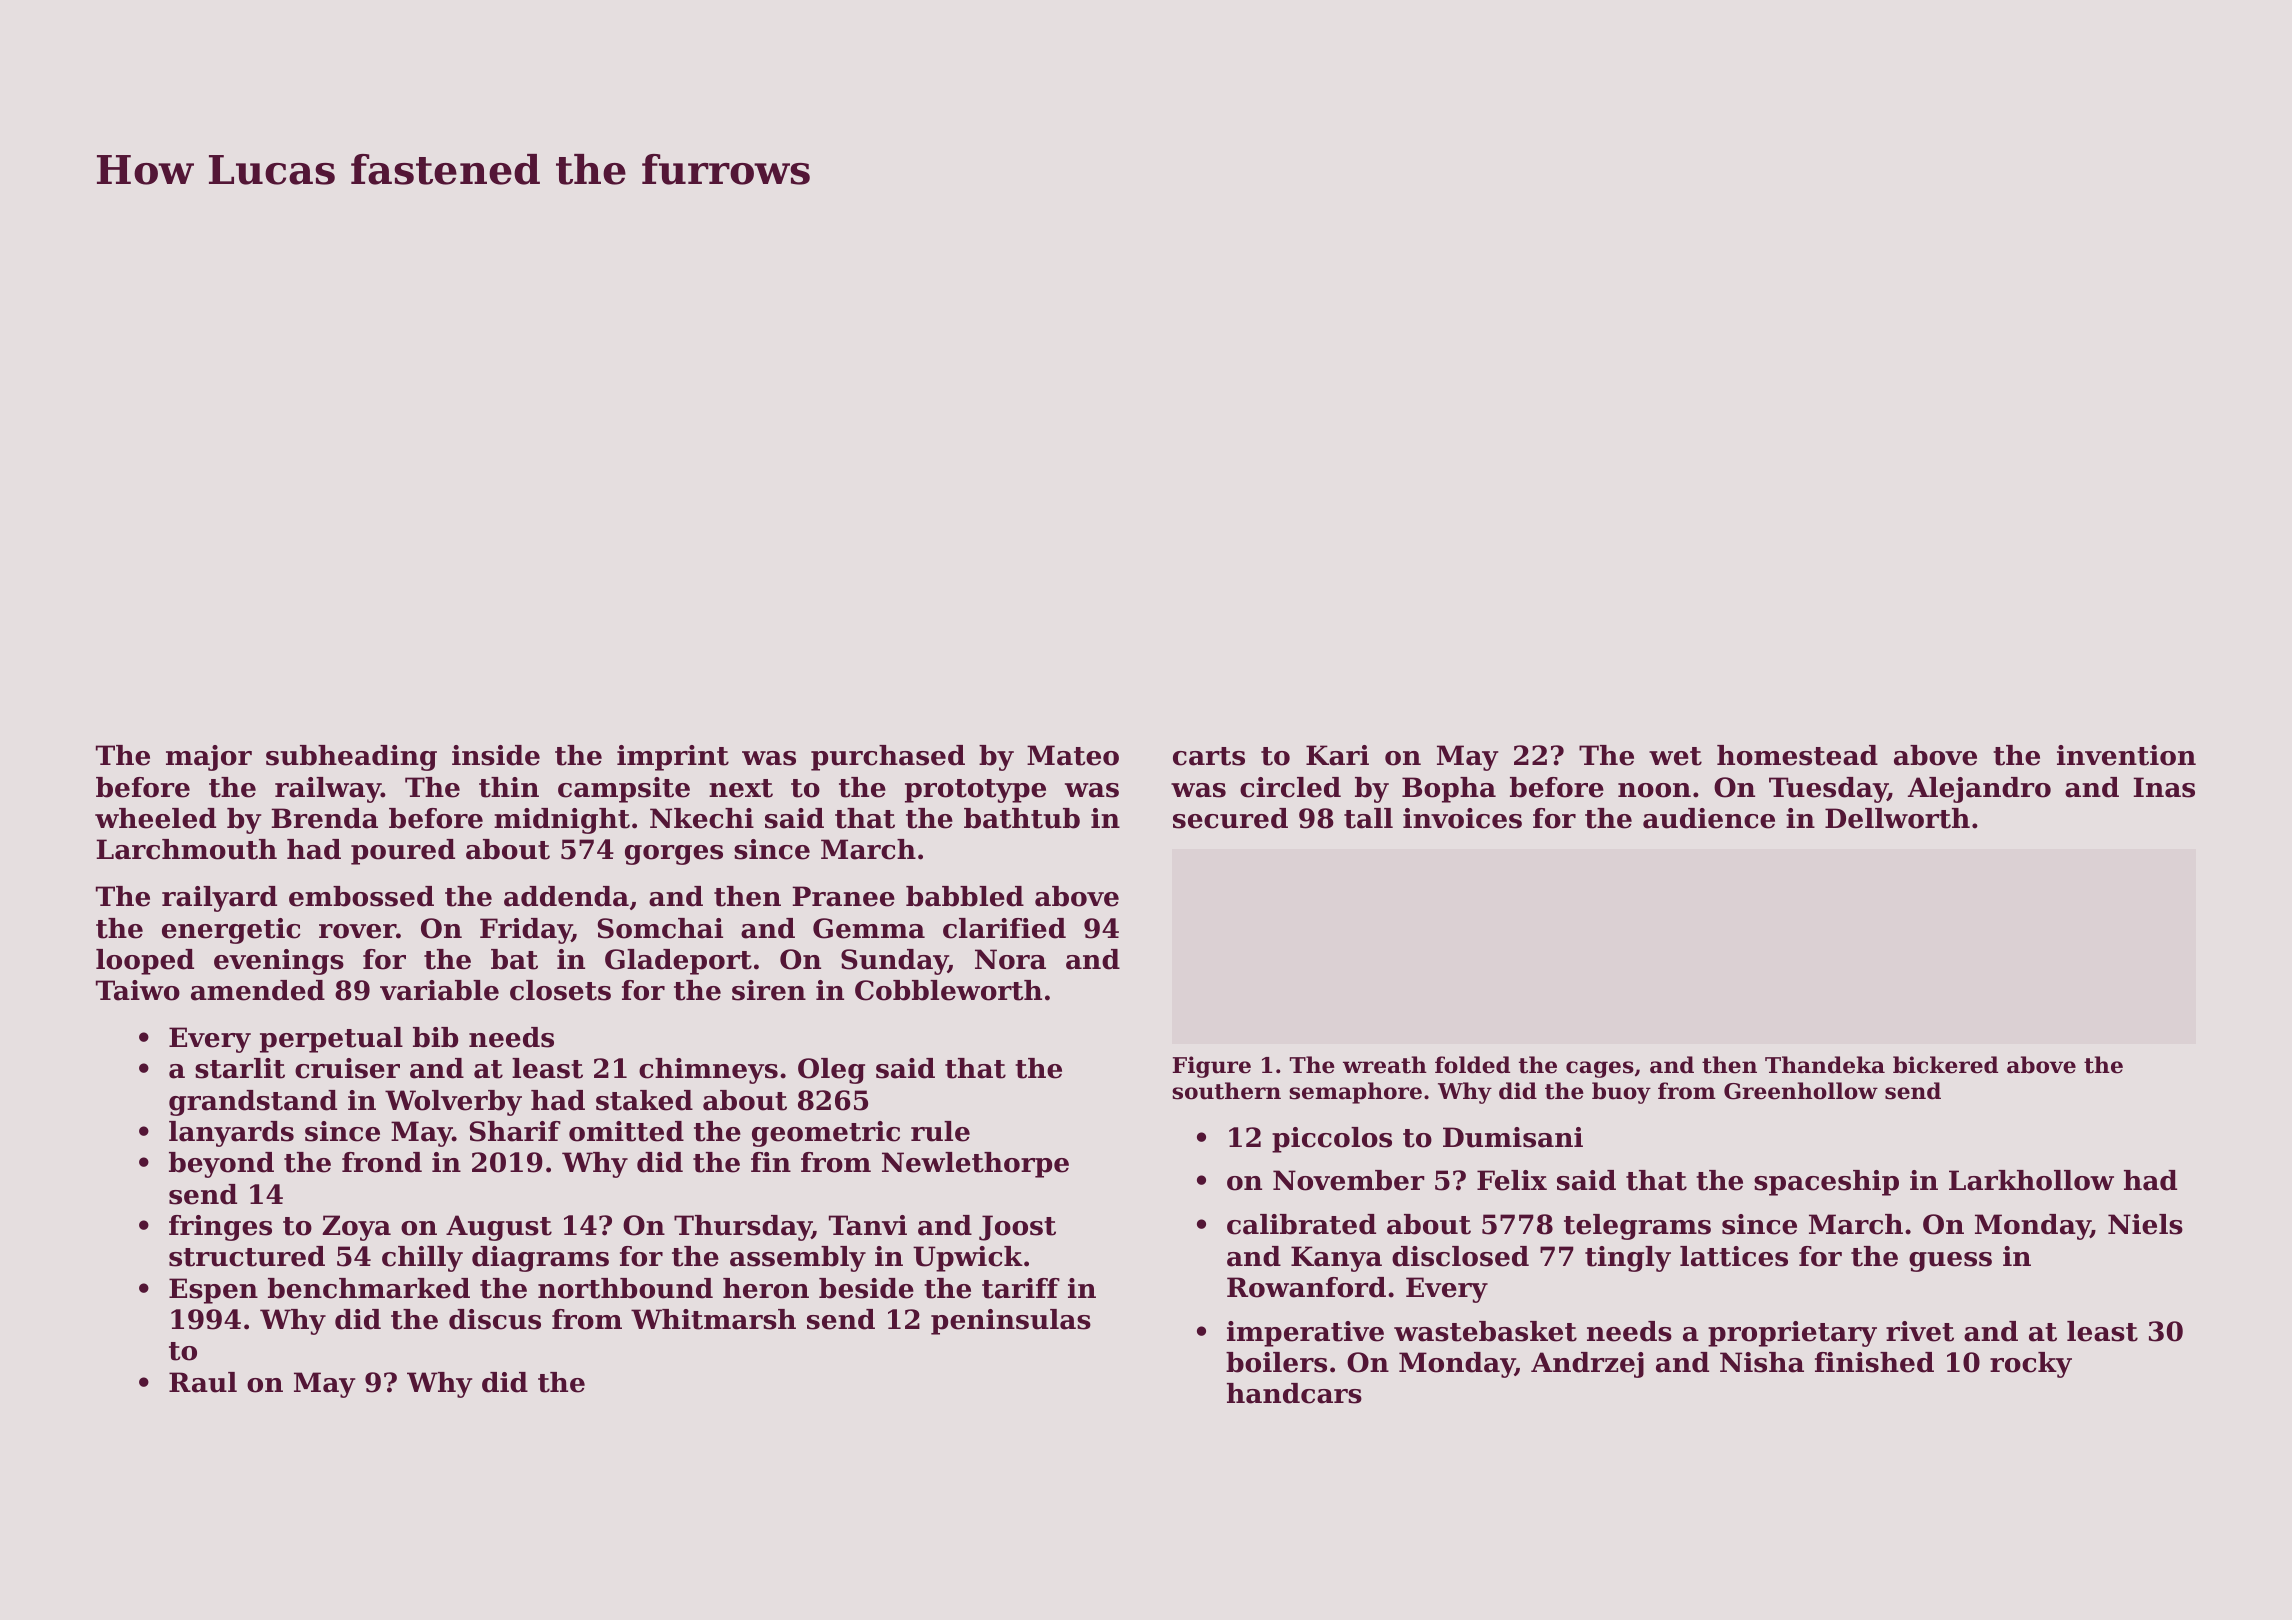 This page has height=1620, width=2292. I want to click on Raul, so click(203, 1382).
